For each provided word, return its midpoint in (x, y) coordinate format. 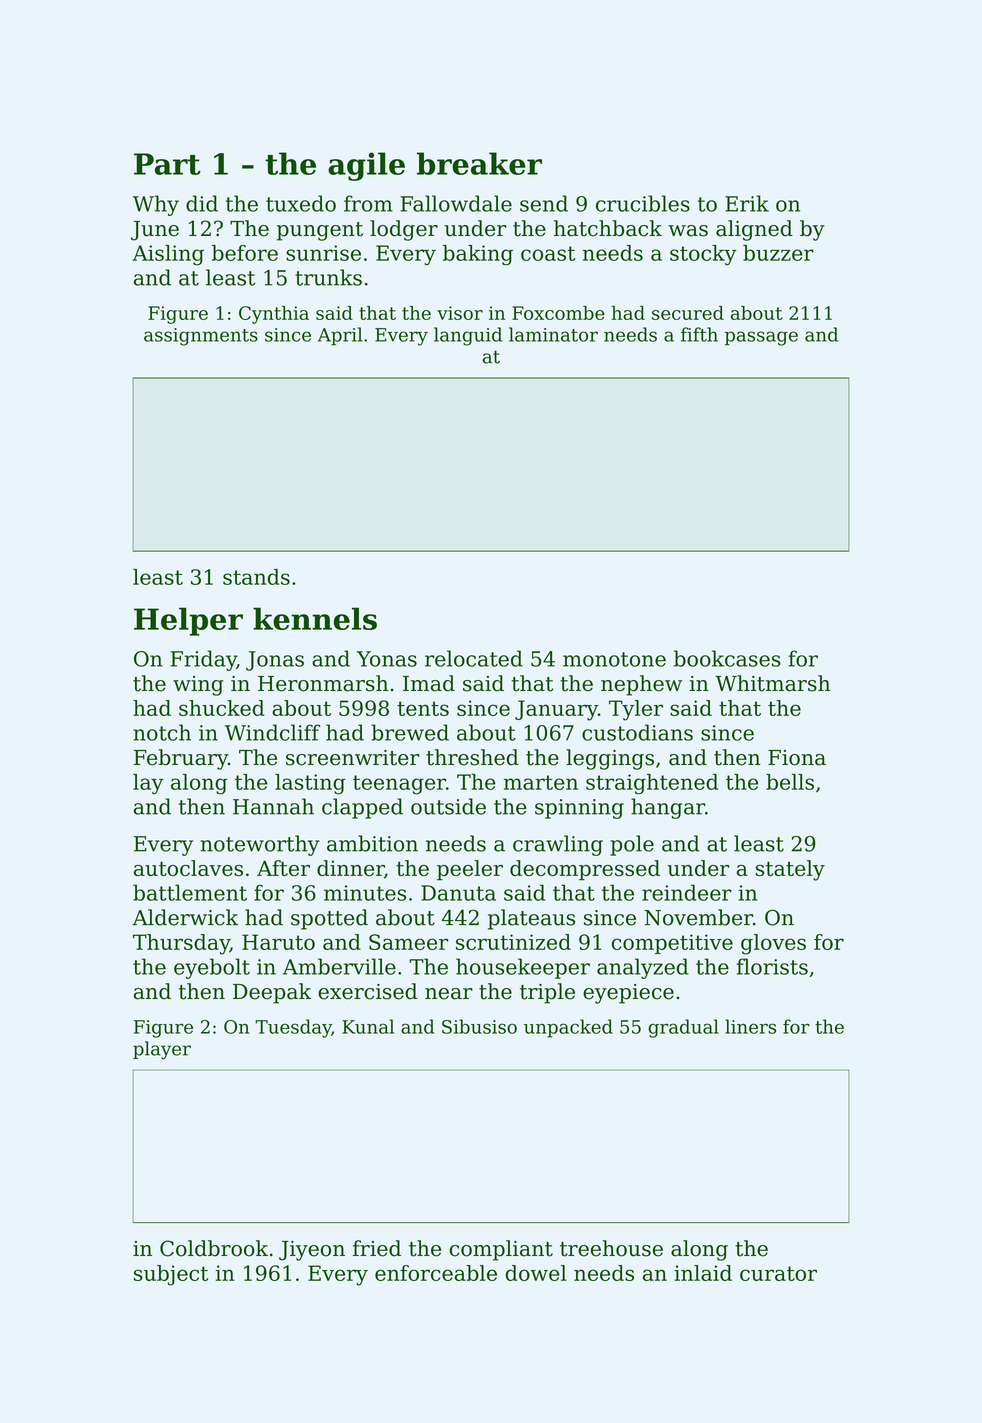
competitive (672, 944)
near (449, 994)
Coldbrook (214, 1248)
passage (761, 338)
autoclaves (188, 868)
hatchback (608, 228)
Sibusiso (479, 1026)
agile (366, 166)
